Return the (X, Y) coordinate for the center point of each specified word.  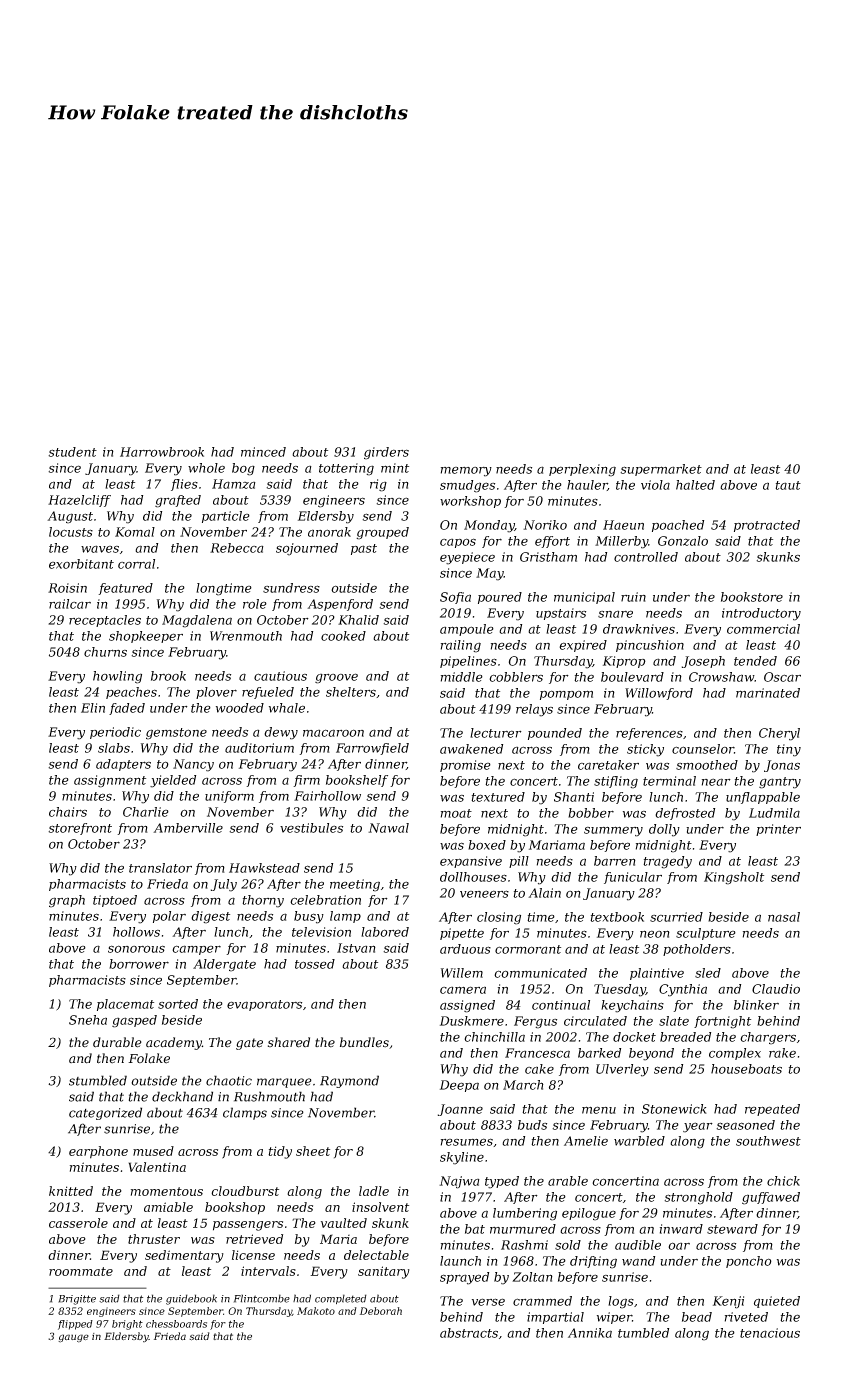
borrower (139, 964)
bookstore (752, 597)
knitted (71, 1191)
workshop (470, 502)
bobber (591, 813)
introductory (761, 614)
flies (184, 485)
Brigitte (77, 1300)
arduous (465, 949)
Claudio (776, 989)
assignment (110, 781)
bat (475, 1229)
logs (621, 1302)
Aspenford (340, 605)
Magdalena (197, 621)
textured (498, 797)
